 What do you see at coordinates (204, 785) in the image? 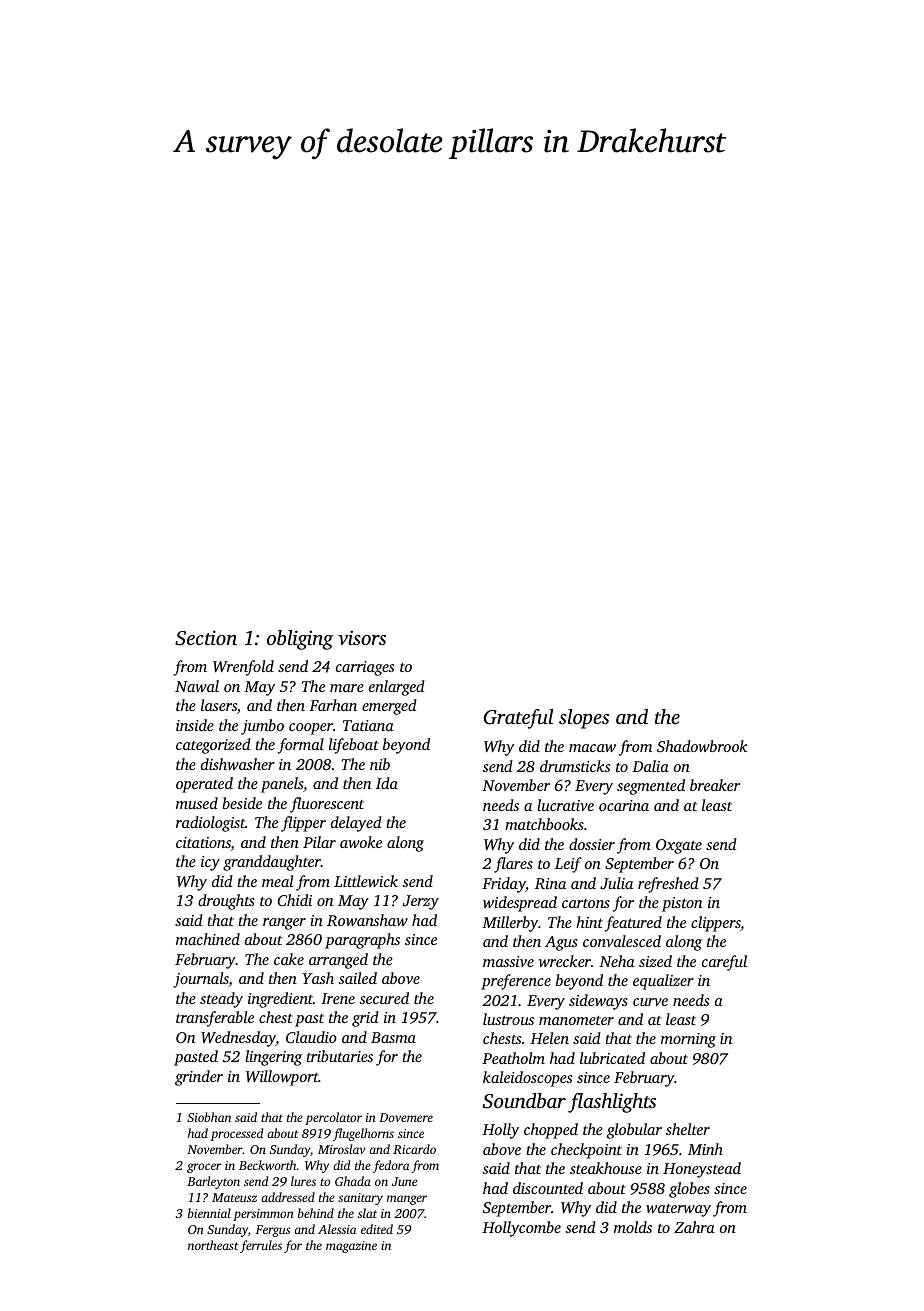
I see `operated` at bounding box center [204, 785].
